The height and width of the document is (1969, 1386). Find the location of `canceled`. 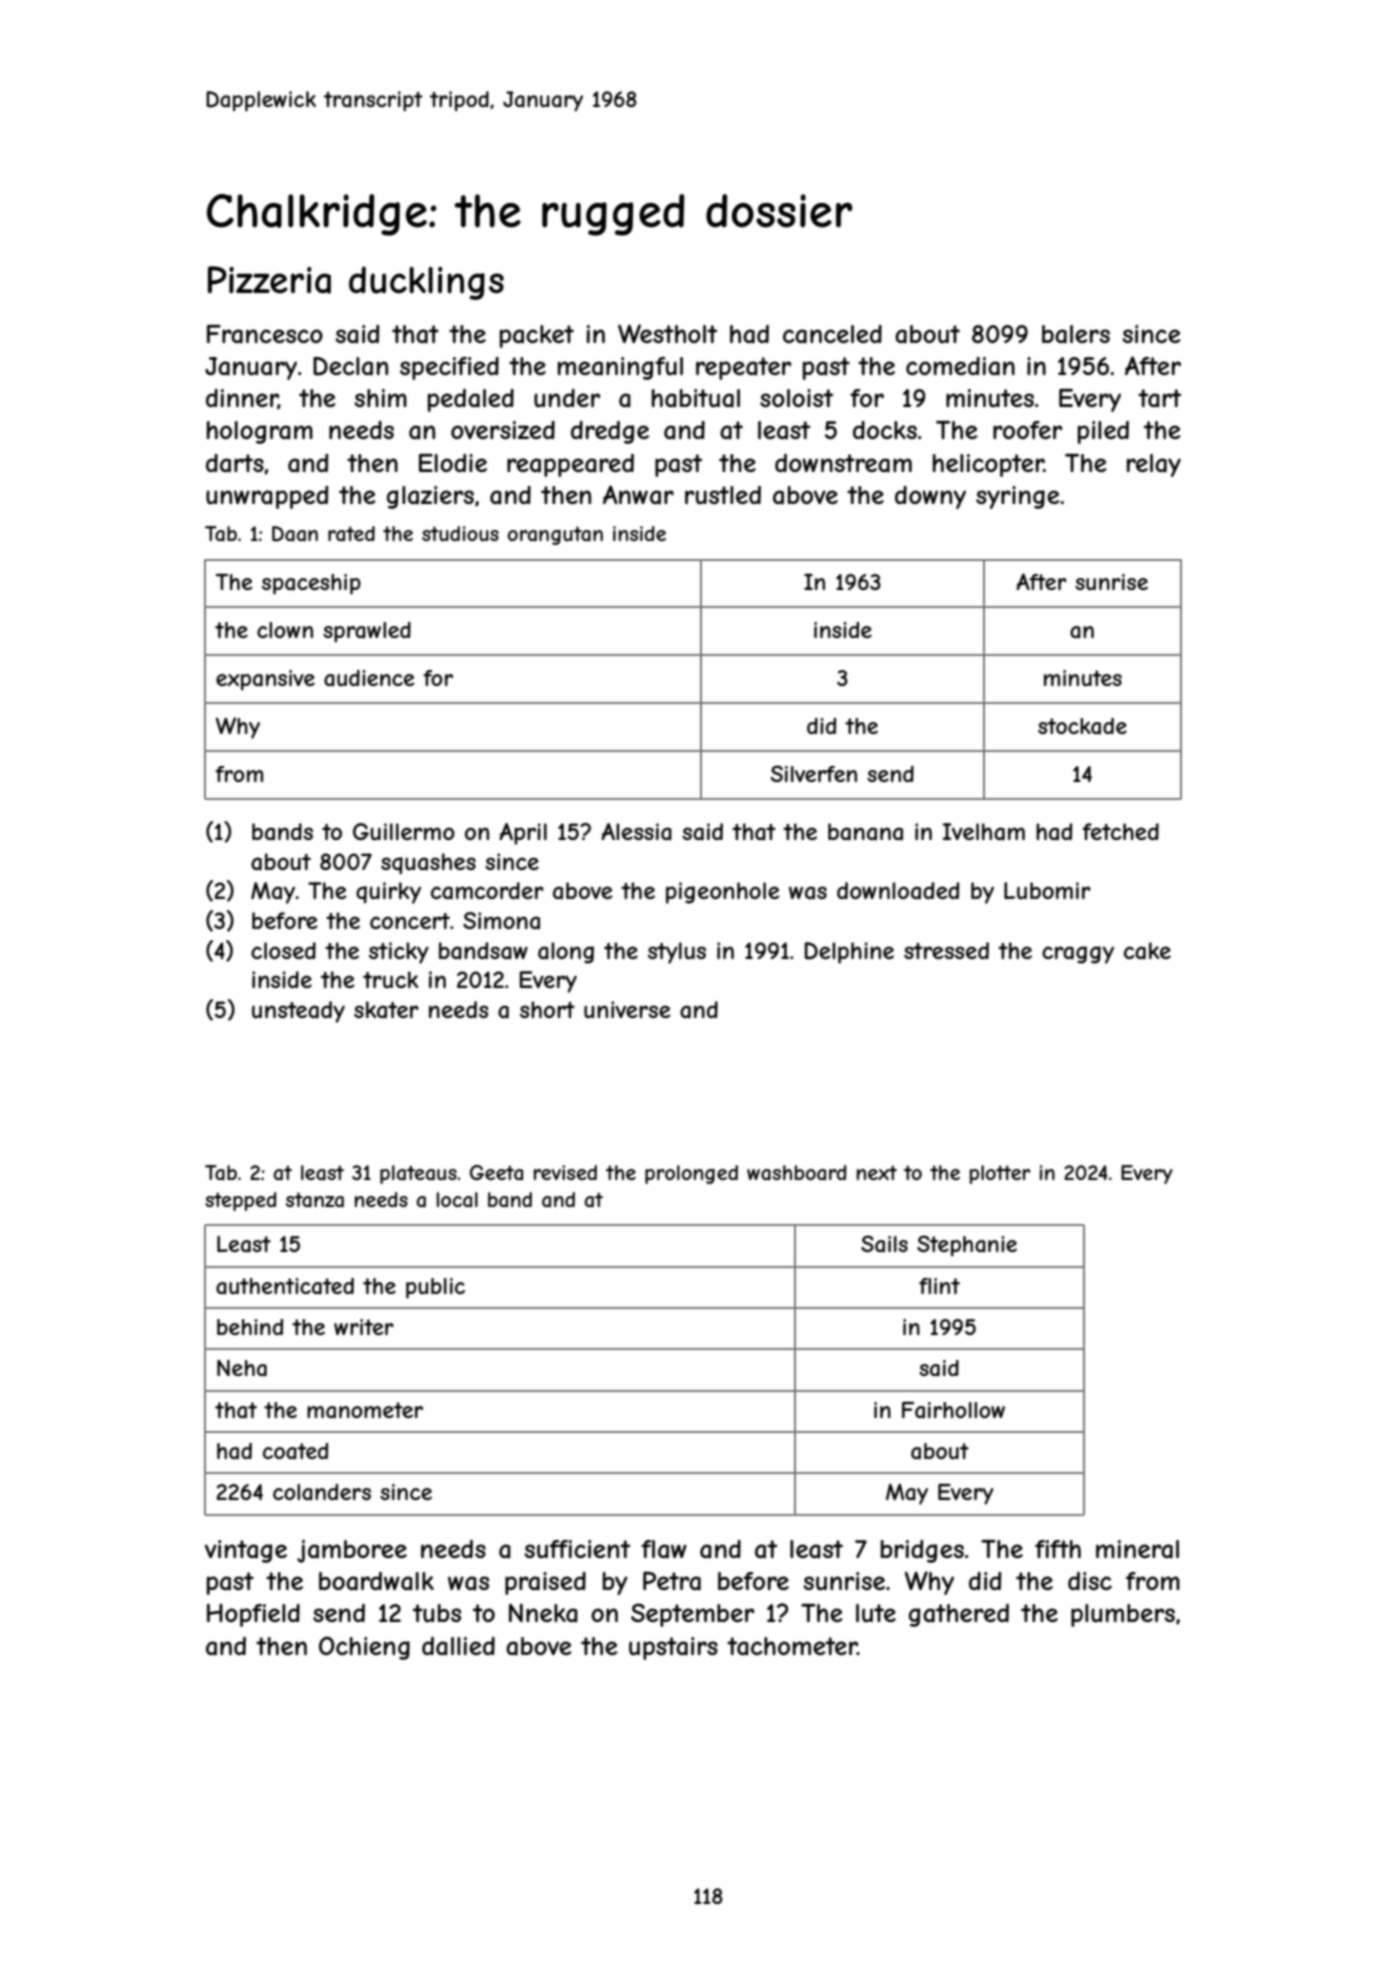

canceled is located at coordinates (832, 334).
